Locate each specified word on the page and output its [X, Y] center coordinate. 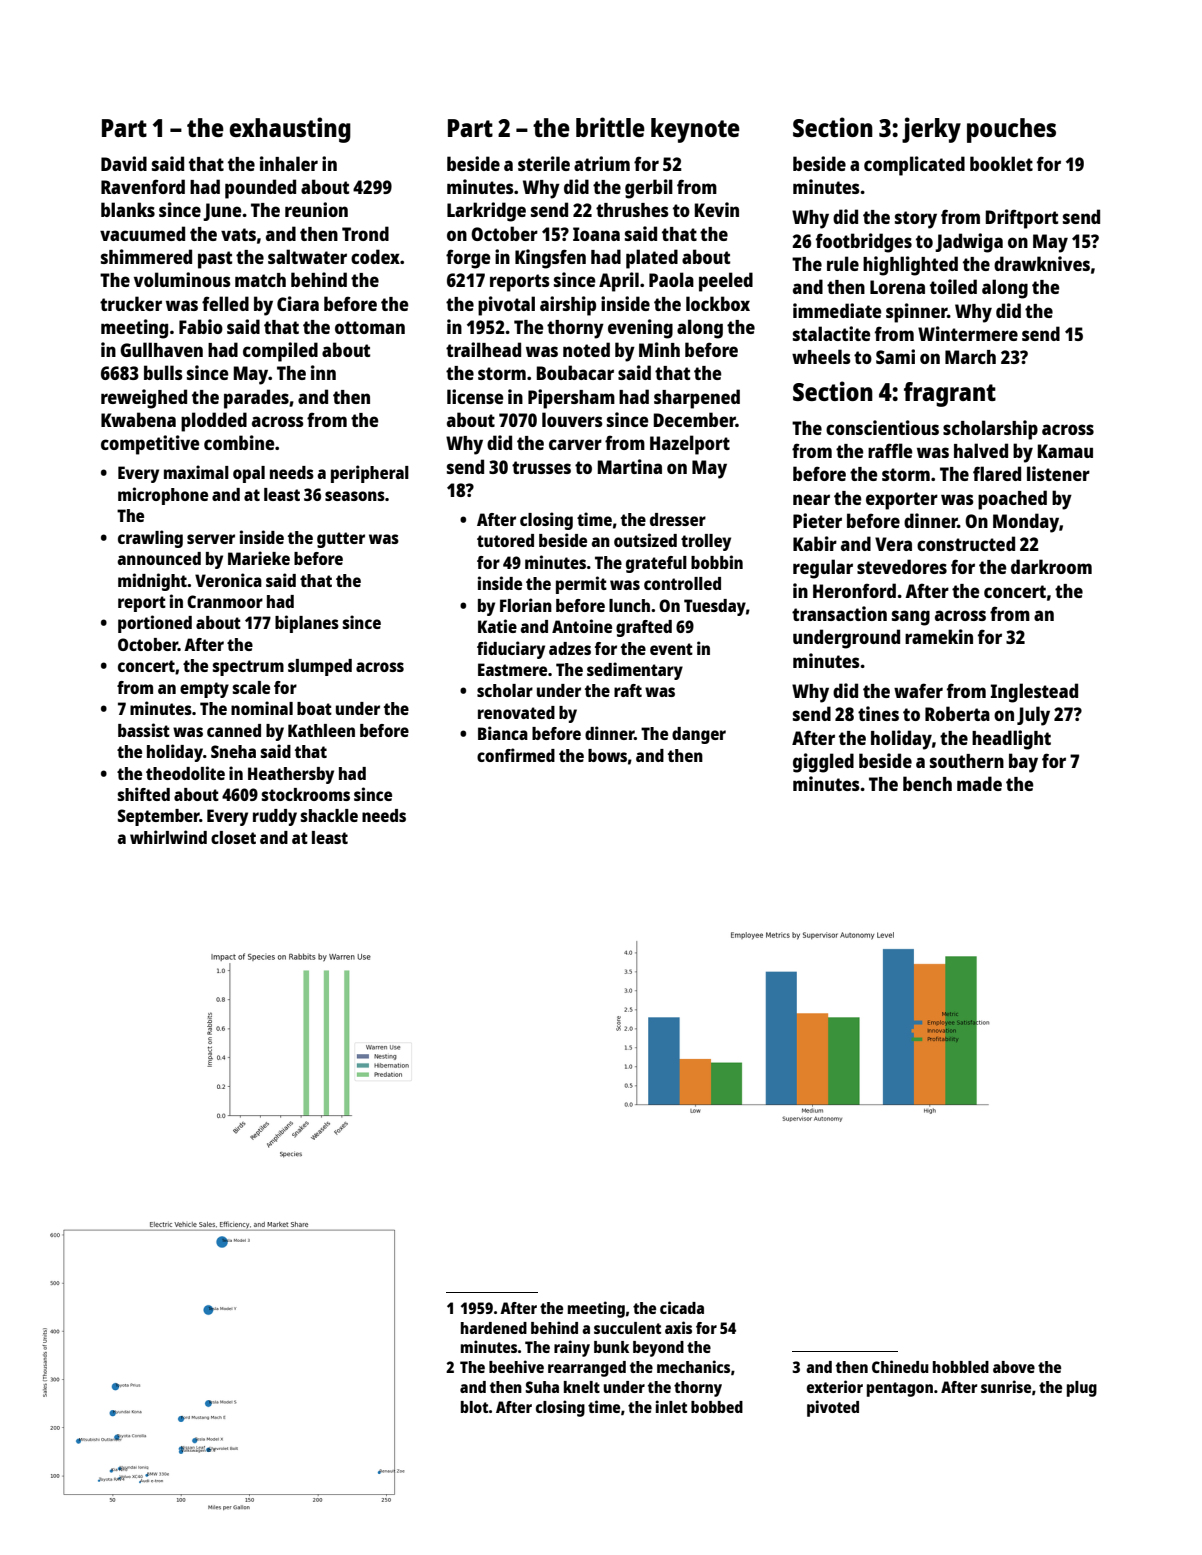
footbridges [864, 243]
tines [878, 713]
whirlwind [168, 837]
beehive [516, 1366]
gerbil [649, 189]
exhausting [290, 130]
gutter [341, 540]
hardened [494, 1328]
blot [475, 1407]
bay [1023, 763]
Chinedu [900, 1366]
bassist [144, 730]
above [1014, 1367]
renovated [516, 712]
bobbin [717, 562]
